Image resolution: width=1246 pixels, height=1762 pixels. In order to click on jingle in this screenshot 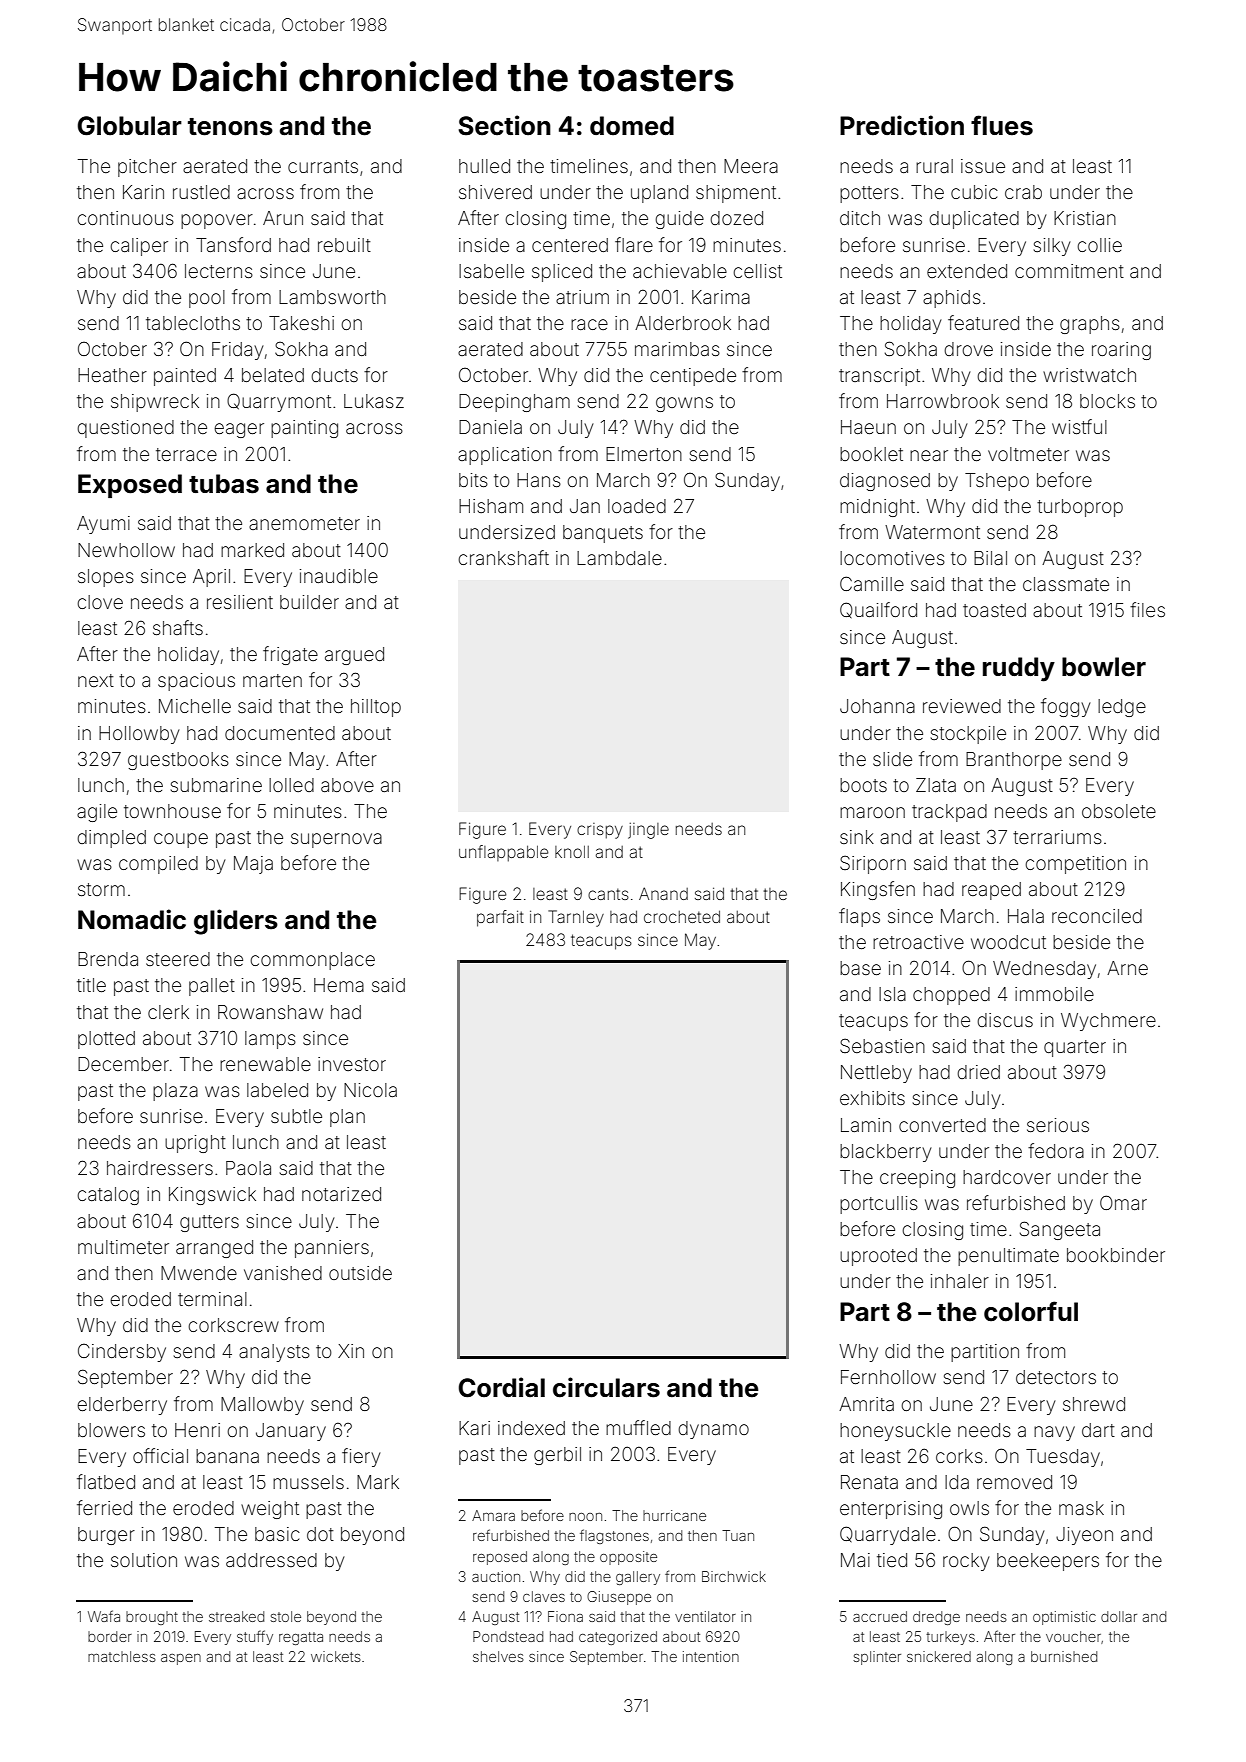, I will do `click(648, 831)`.
